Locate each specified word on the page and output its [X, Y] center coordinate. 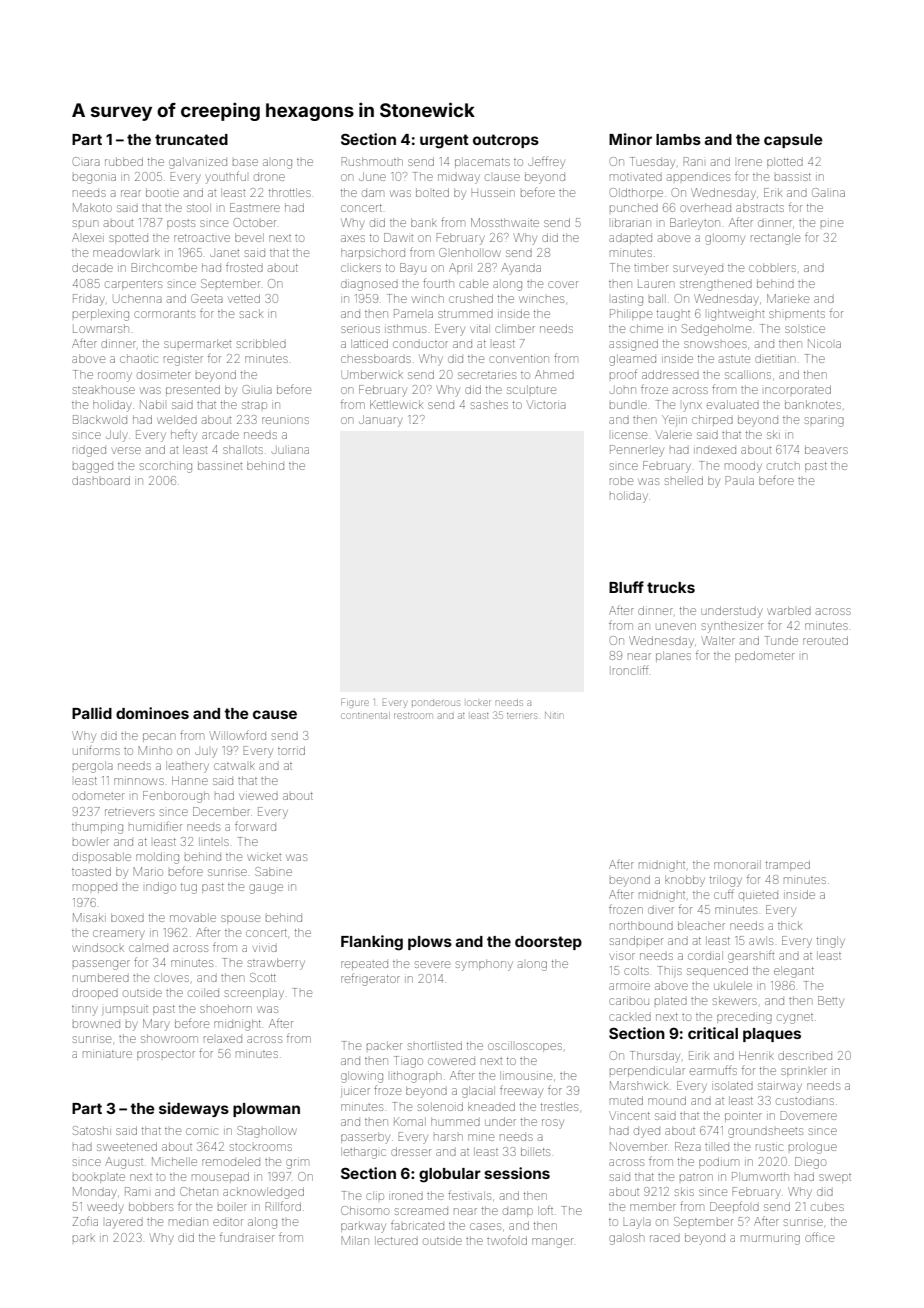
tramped [788, 865]
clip [375, 1195]
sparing [824, 422]
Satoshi [92, 1130]
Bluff [626, 587]
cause [275, 714]
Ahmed [554, 374]
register [183, 361]
